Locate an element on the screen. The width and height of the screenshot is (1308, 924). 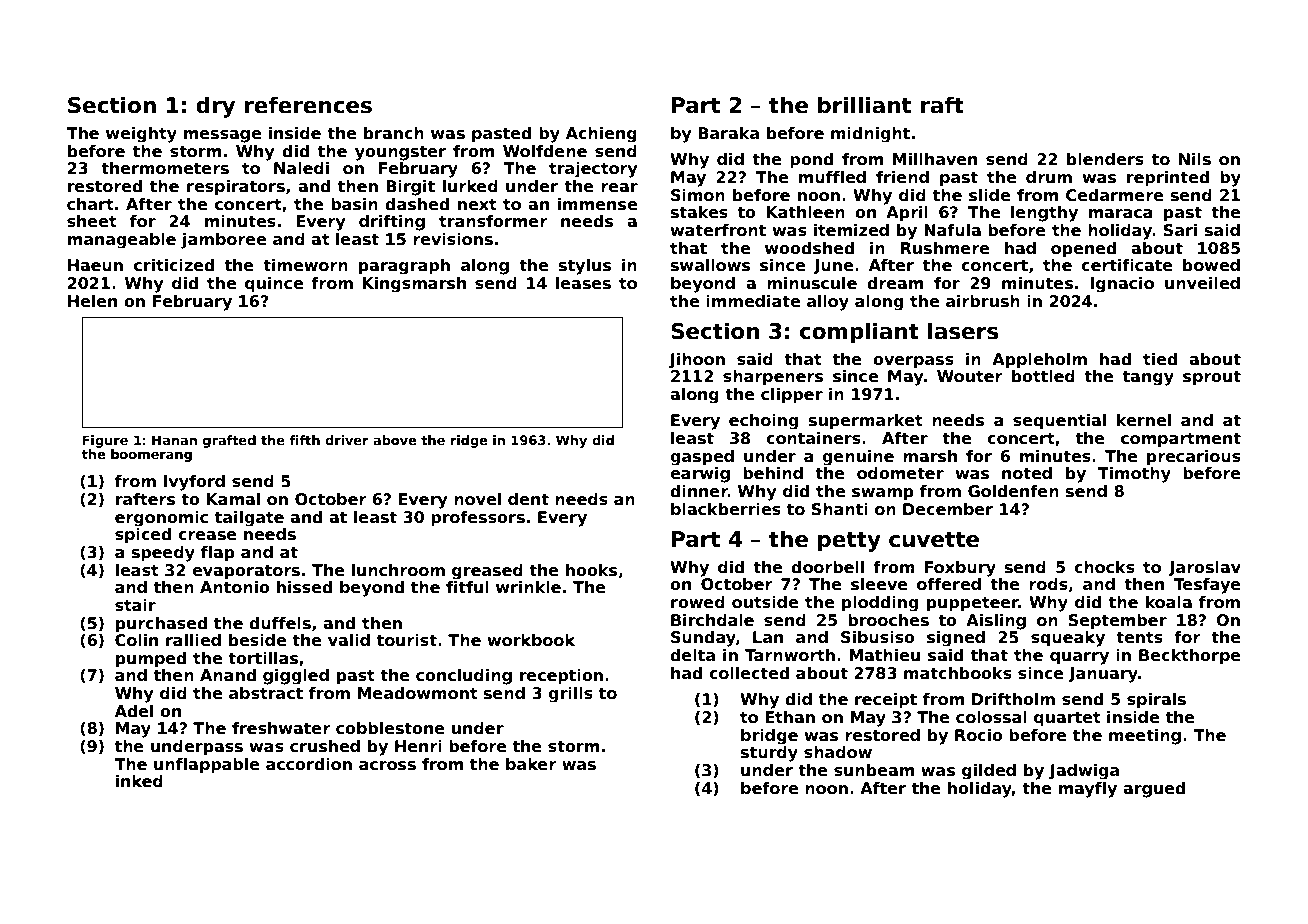
duffels is located at coordinates (280, 623).
